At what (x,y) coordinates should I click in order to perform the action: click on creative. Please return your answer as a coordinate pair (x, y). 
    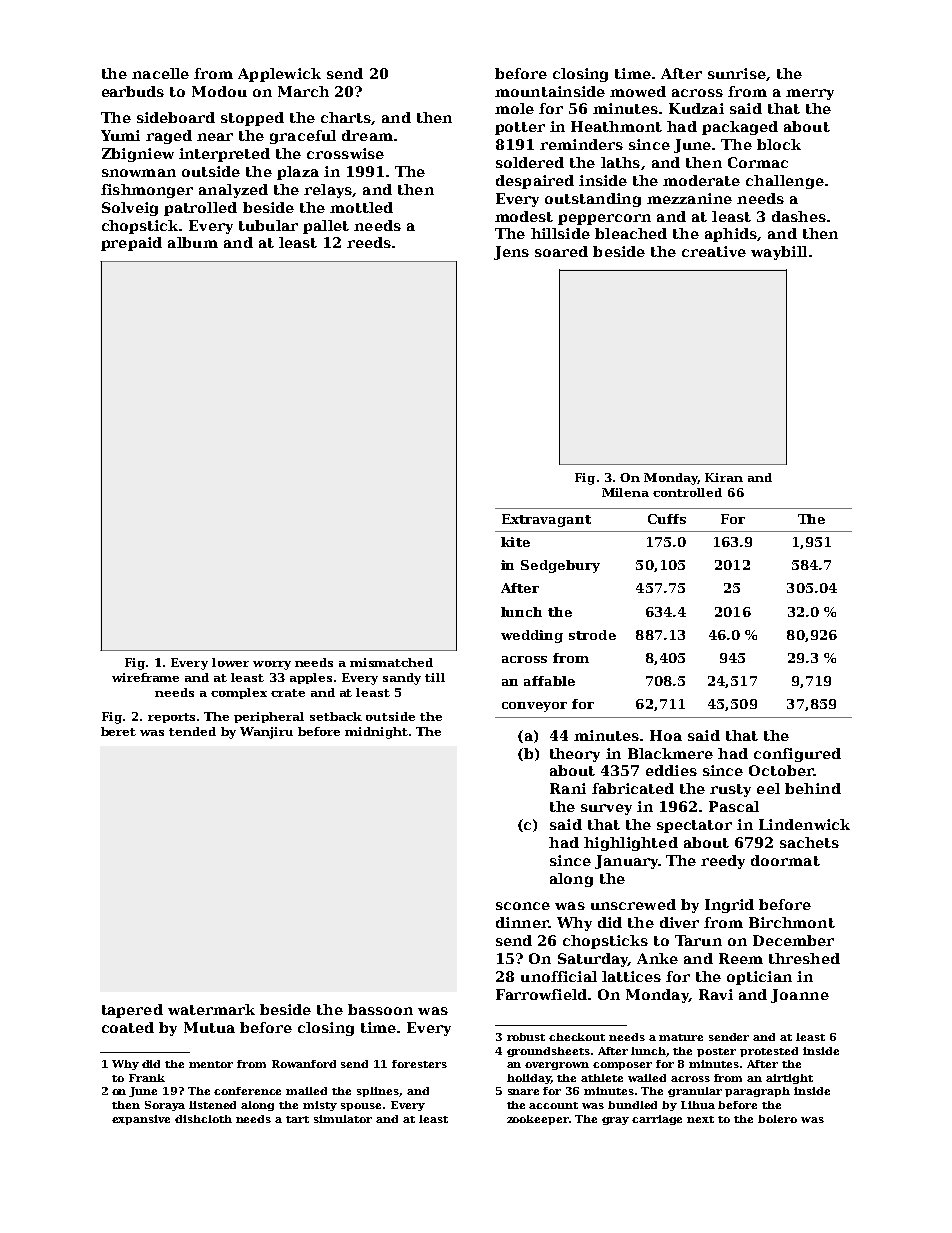
    Looking at the image, I should click on (714, 251).
